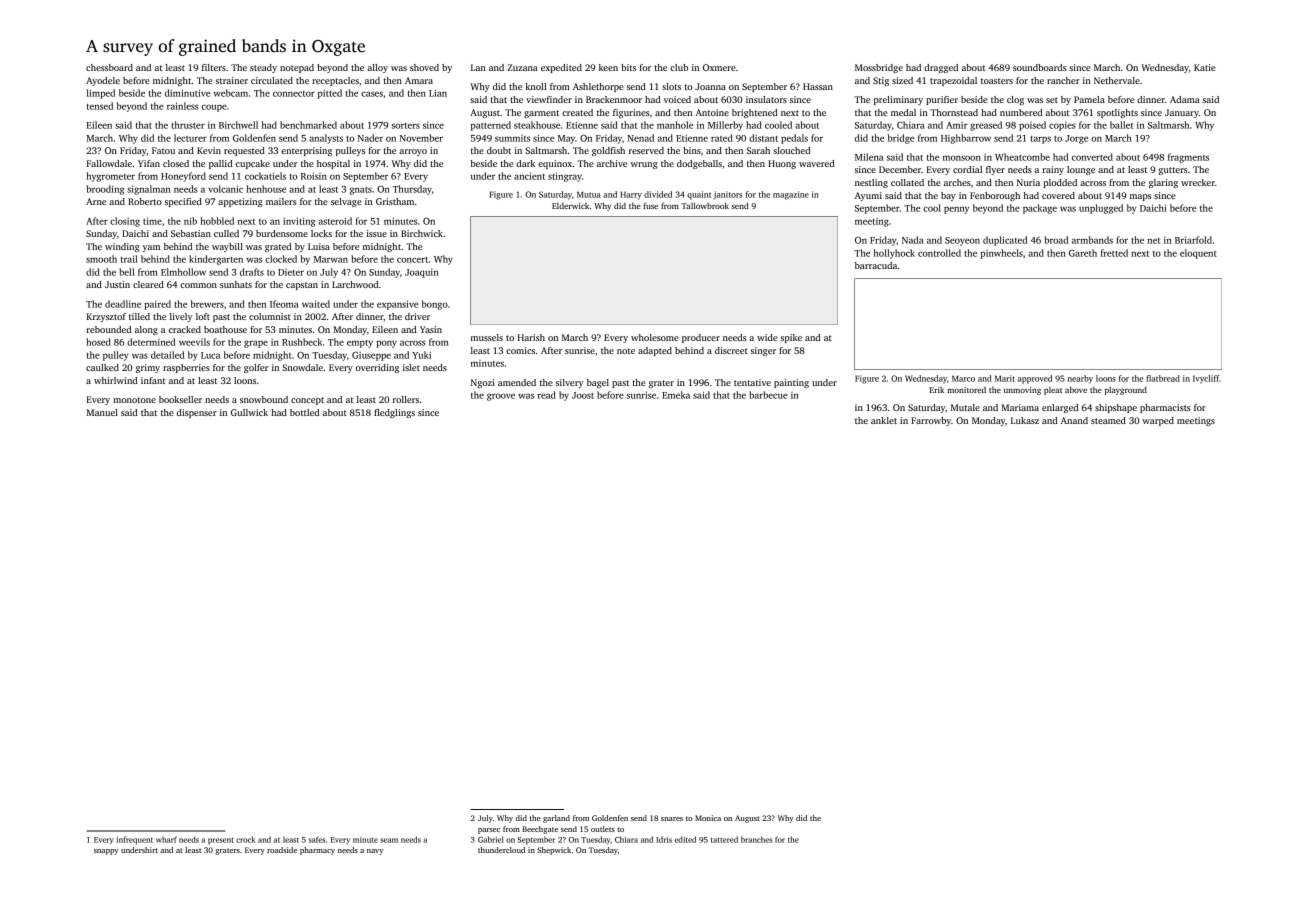 Image resolution: width=1308 pixels, height=924 pixels. I want to click on Gareth, so click(1083, 253).
